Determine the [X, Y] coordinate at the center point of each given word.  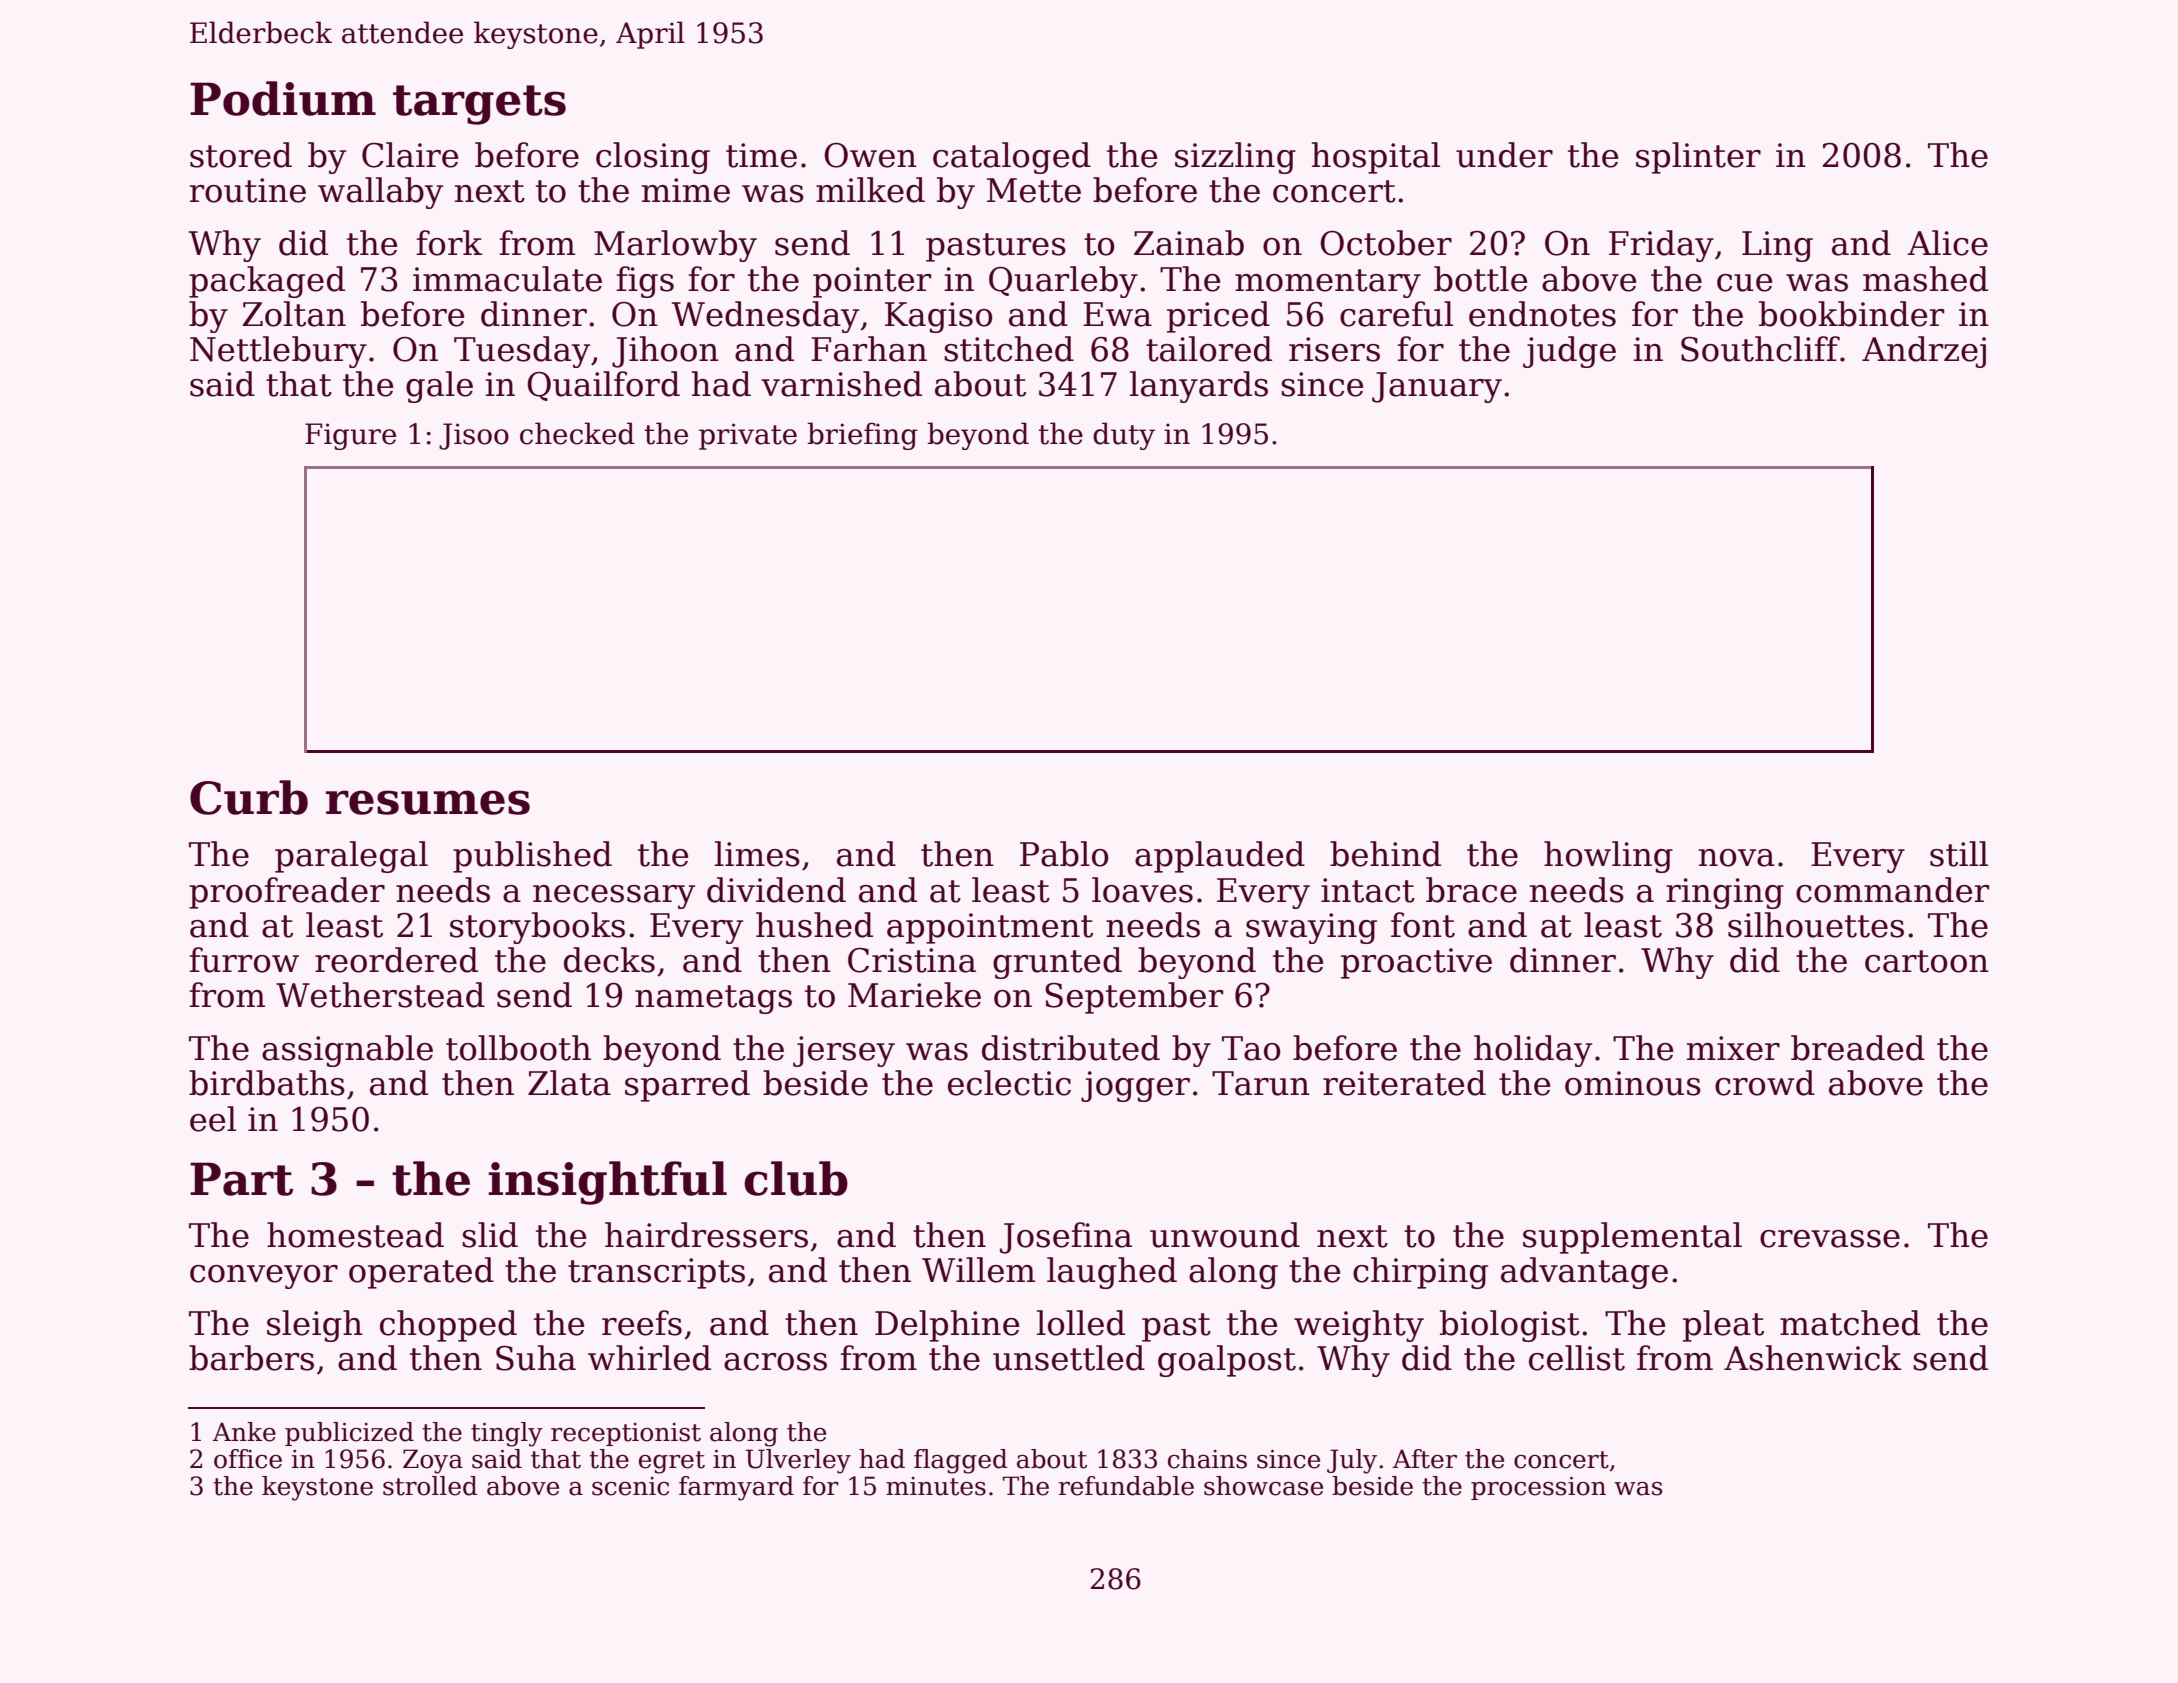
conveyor [264, 1277]
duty [1124, 436]
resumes [428, 802]
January [1437, 387]
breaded [1858, 1048]
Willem [978, 1270]
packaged [267, 282]
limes [757, 854]
